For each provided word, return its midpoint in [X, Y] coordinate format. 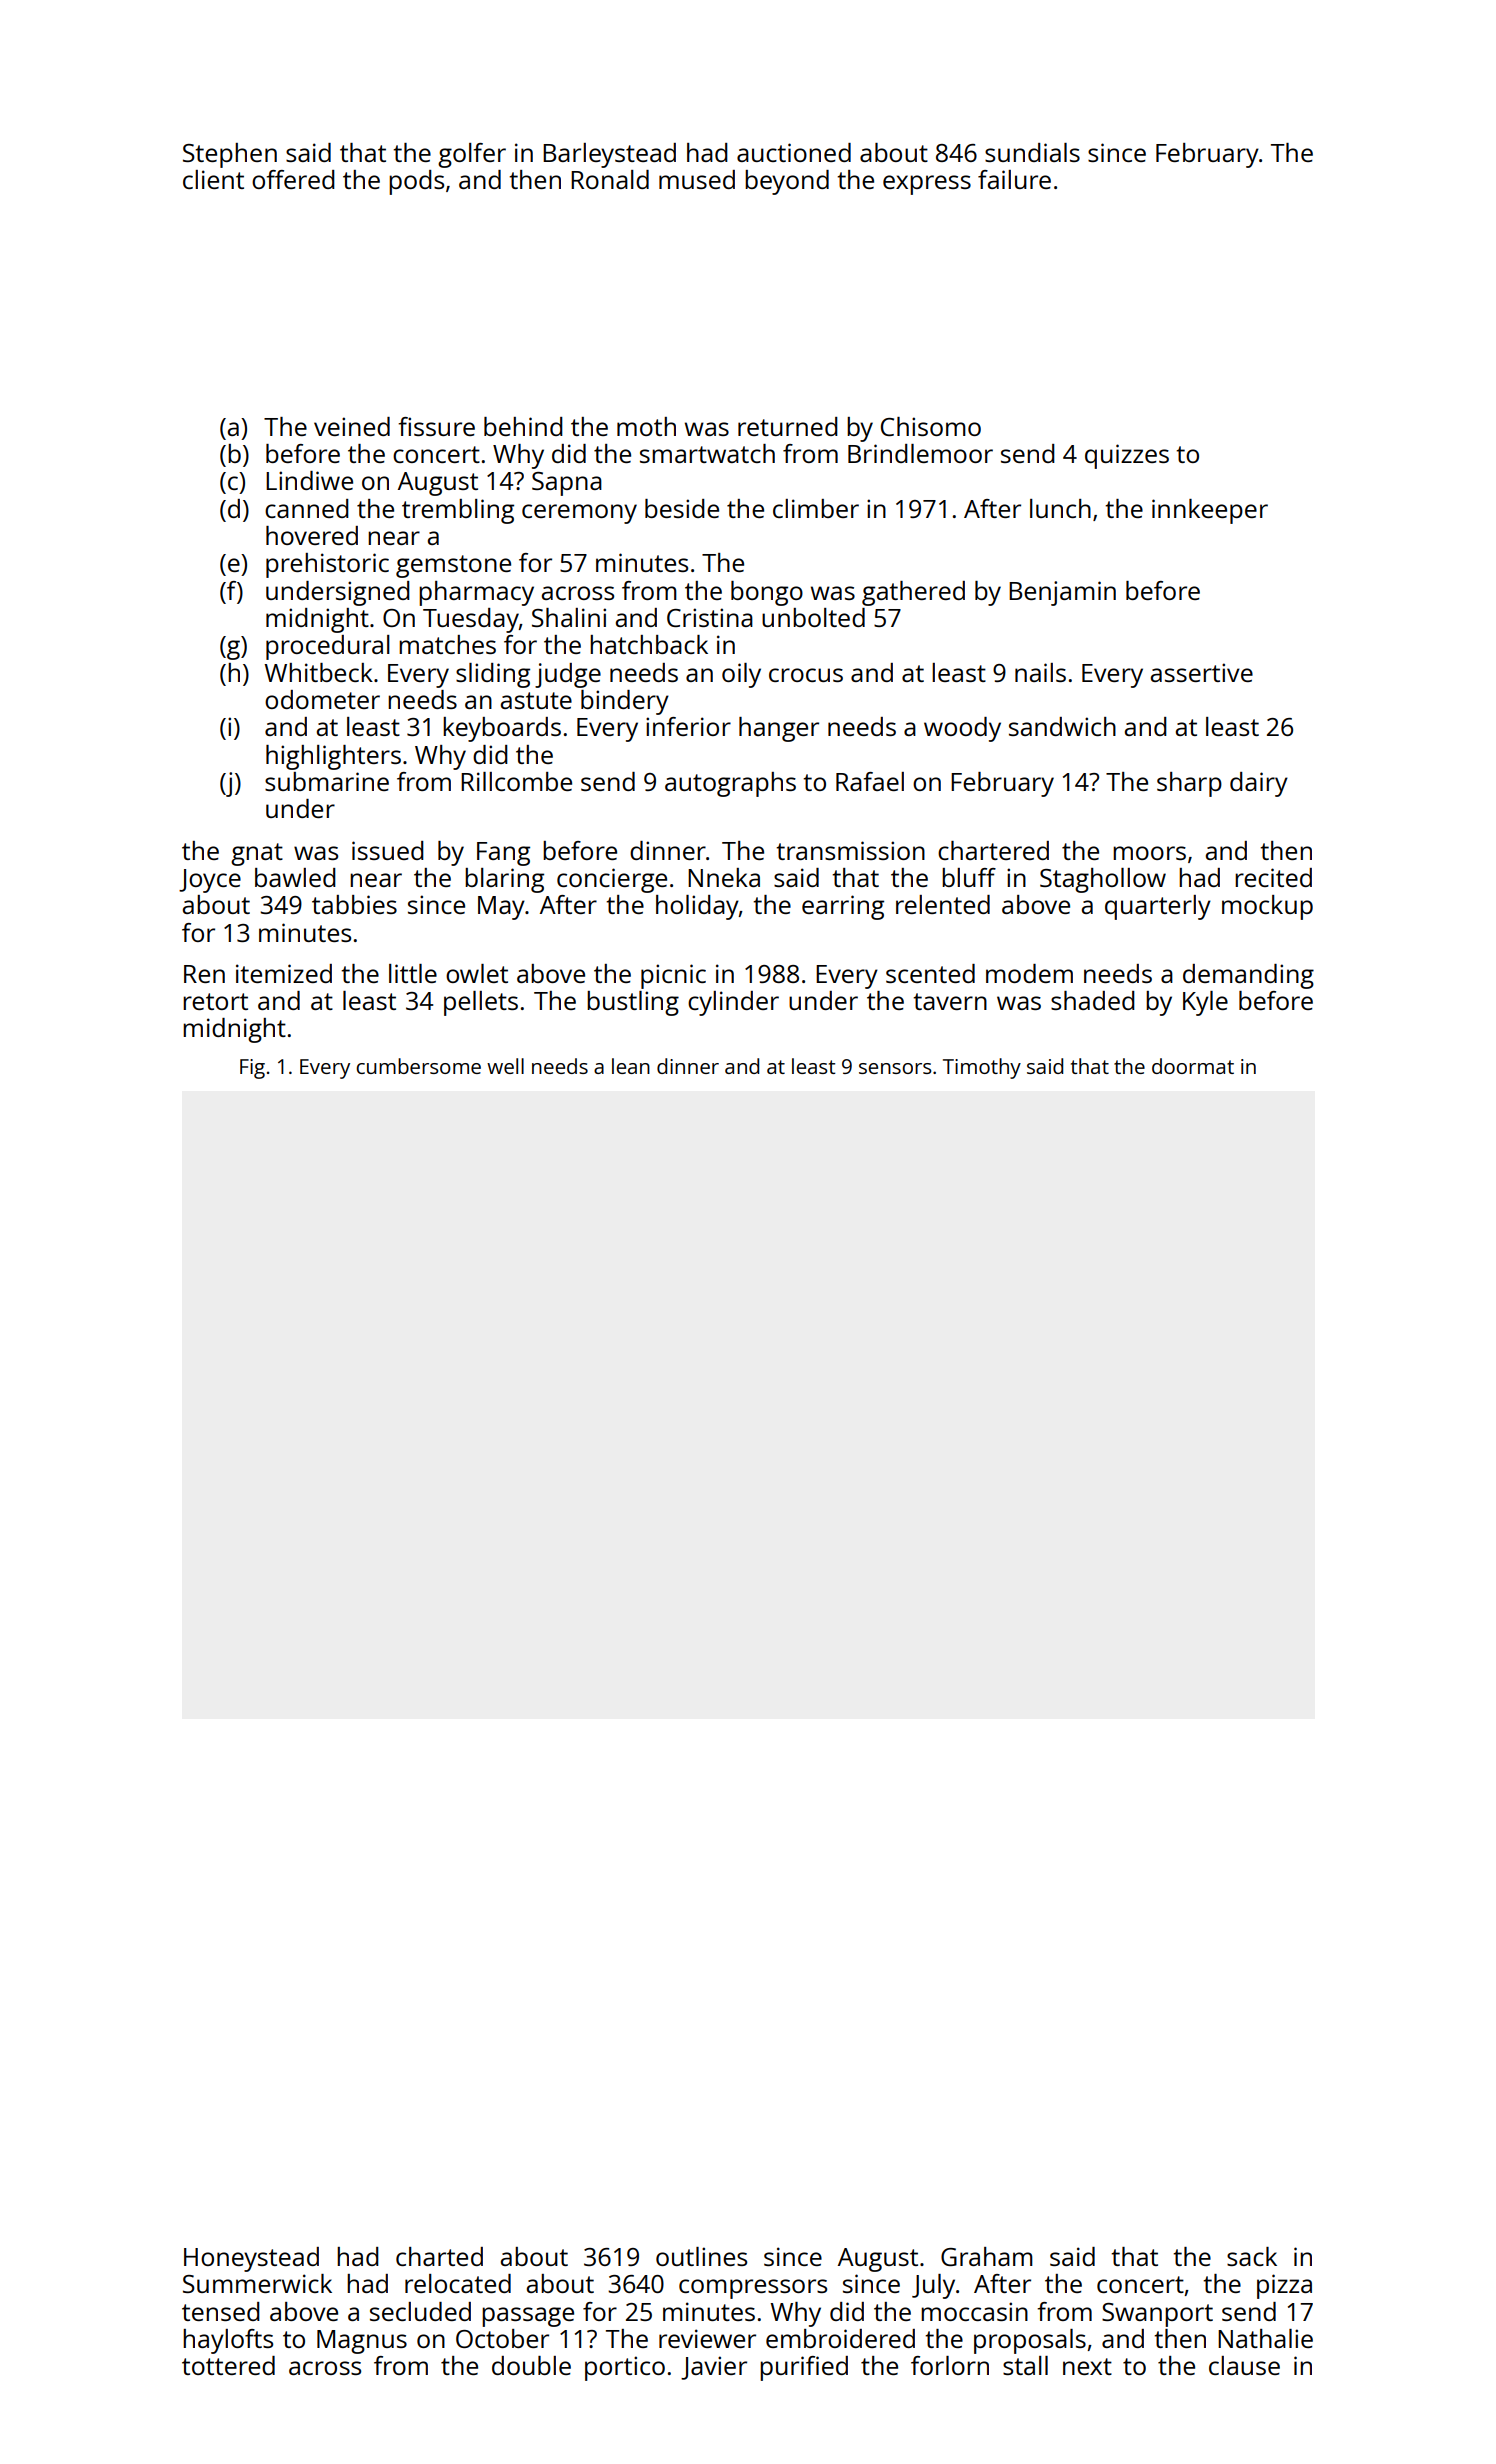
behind [523, 426]
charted [439, 2256]
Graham [987, 2256]
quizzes [1127, 456]
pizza [1284, 2286]
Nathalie [1265, 2338]
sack [1252, 2256]
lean [631, 1066]
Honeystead [251, 2259]
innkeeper [1210, 511]
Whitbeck [318, 672]
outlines [701, 2256]
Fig [252, 1069]
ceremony [579, 514]
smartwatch [707, 453]
